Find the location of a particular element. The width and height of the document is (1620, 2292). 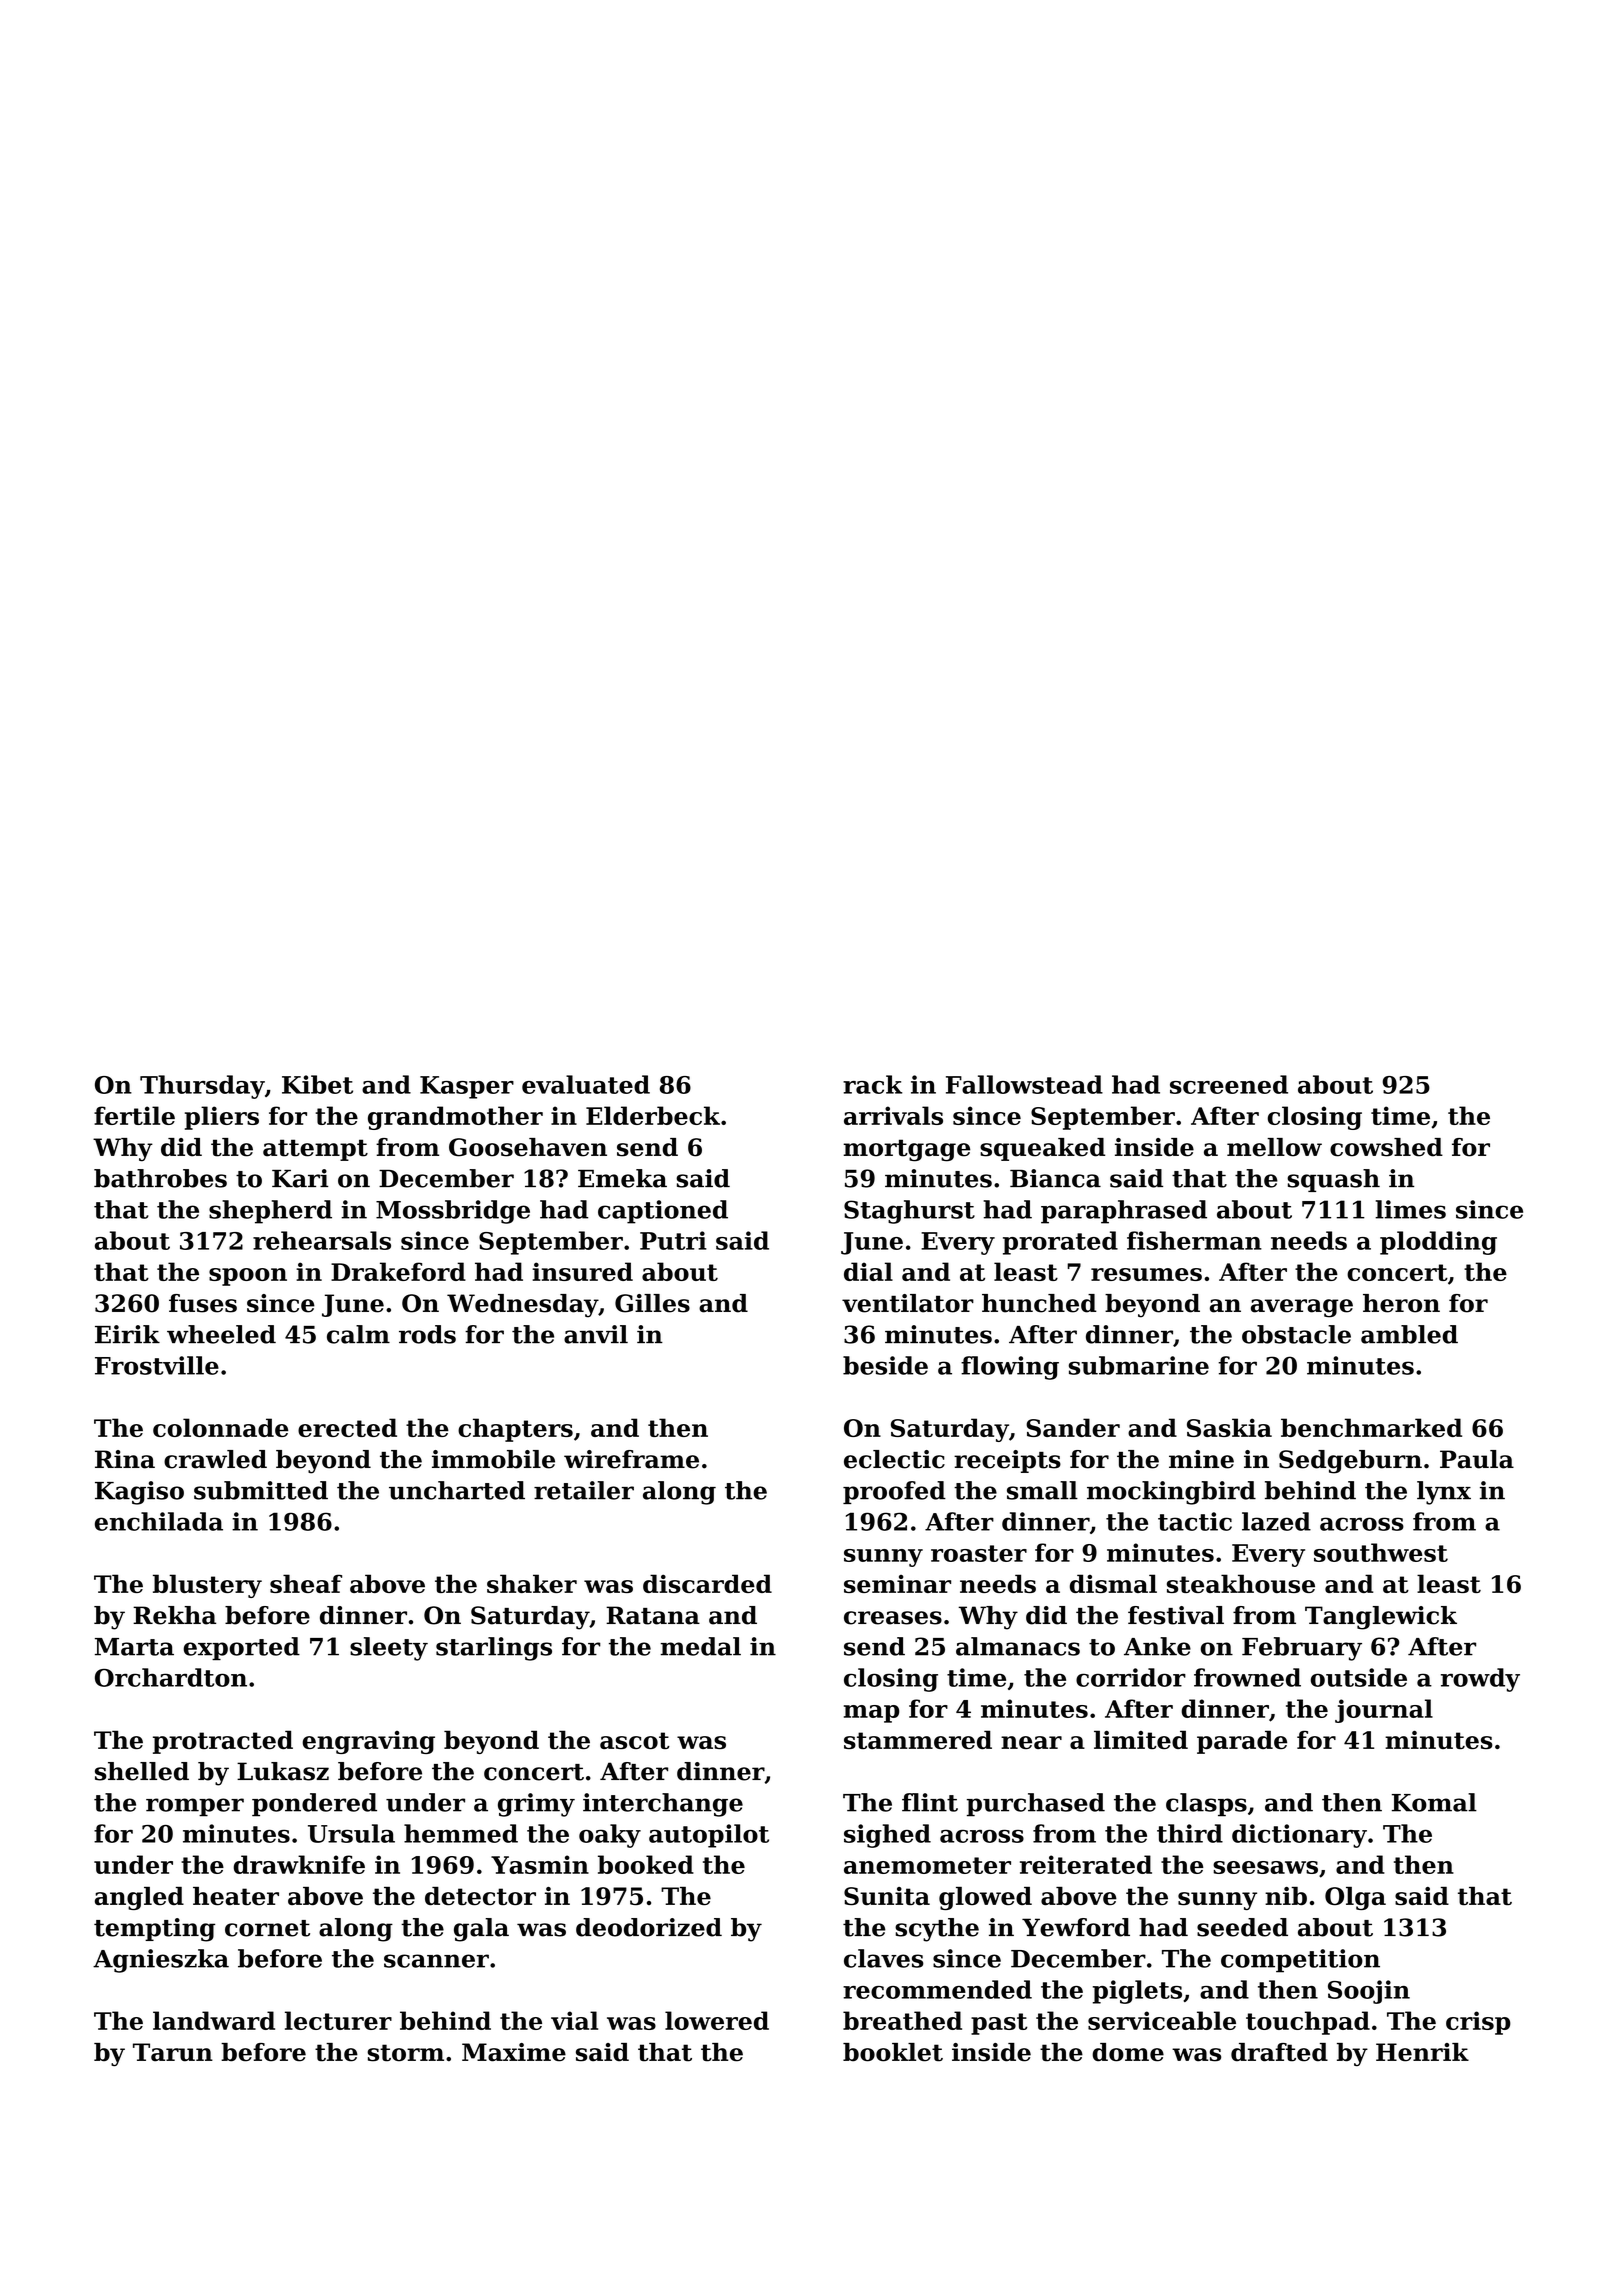

roaster is located at coordinates (979, 1553).
